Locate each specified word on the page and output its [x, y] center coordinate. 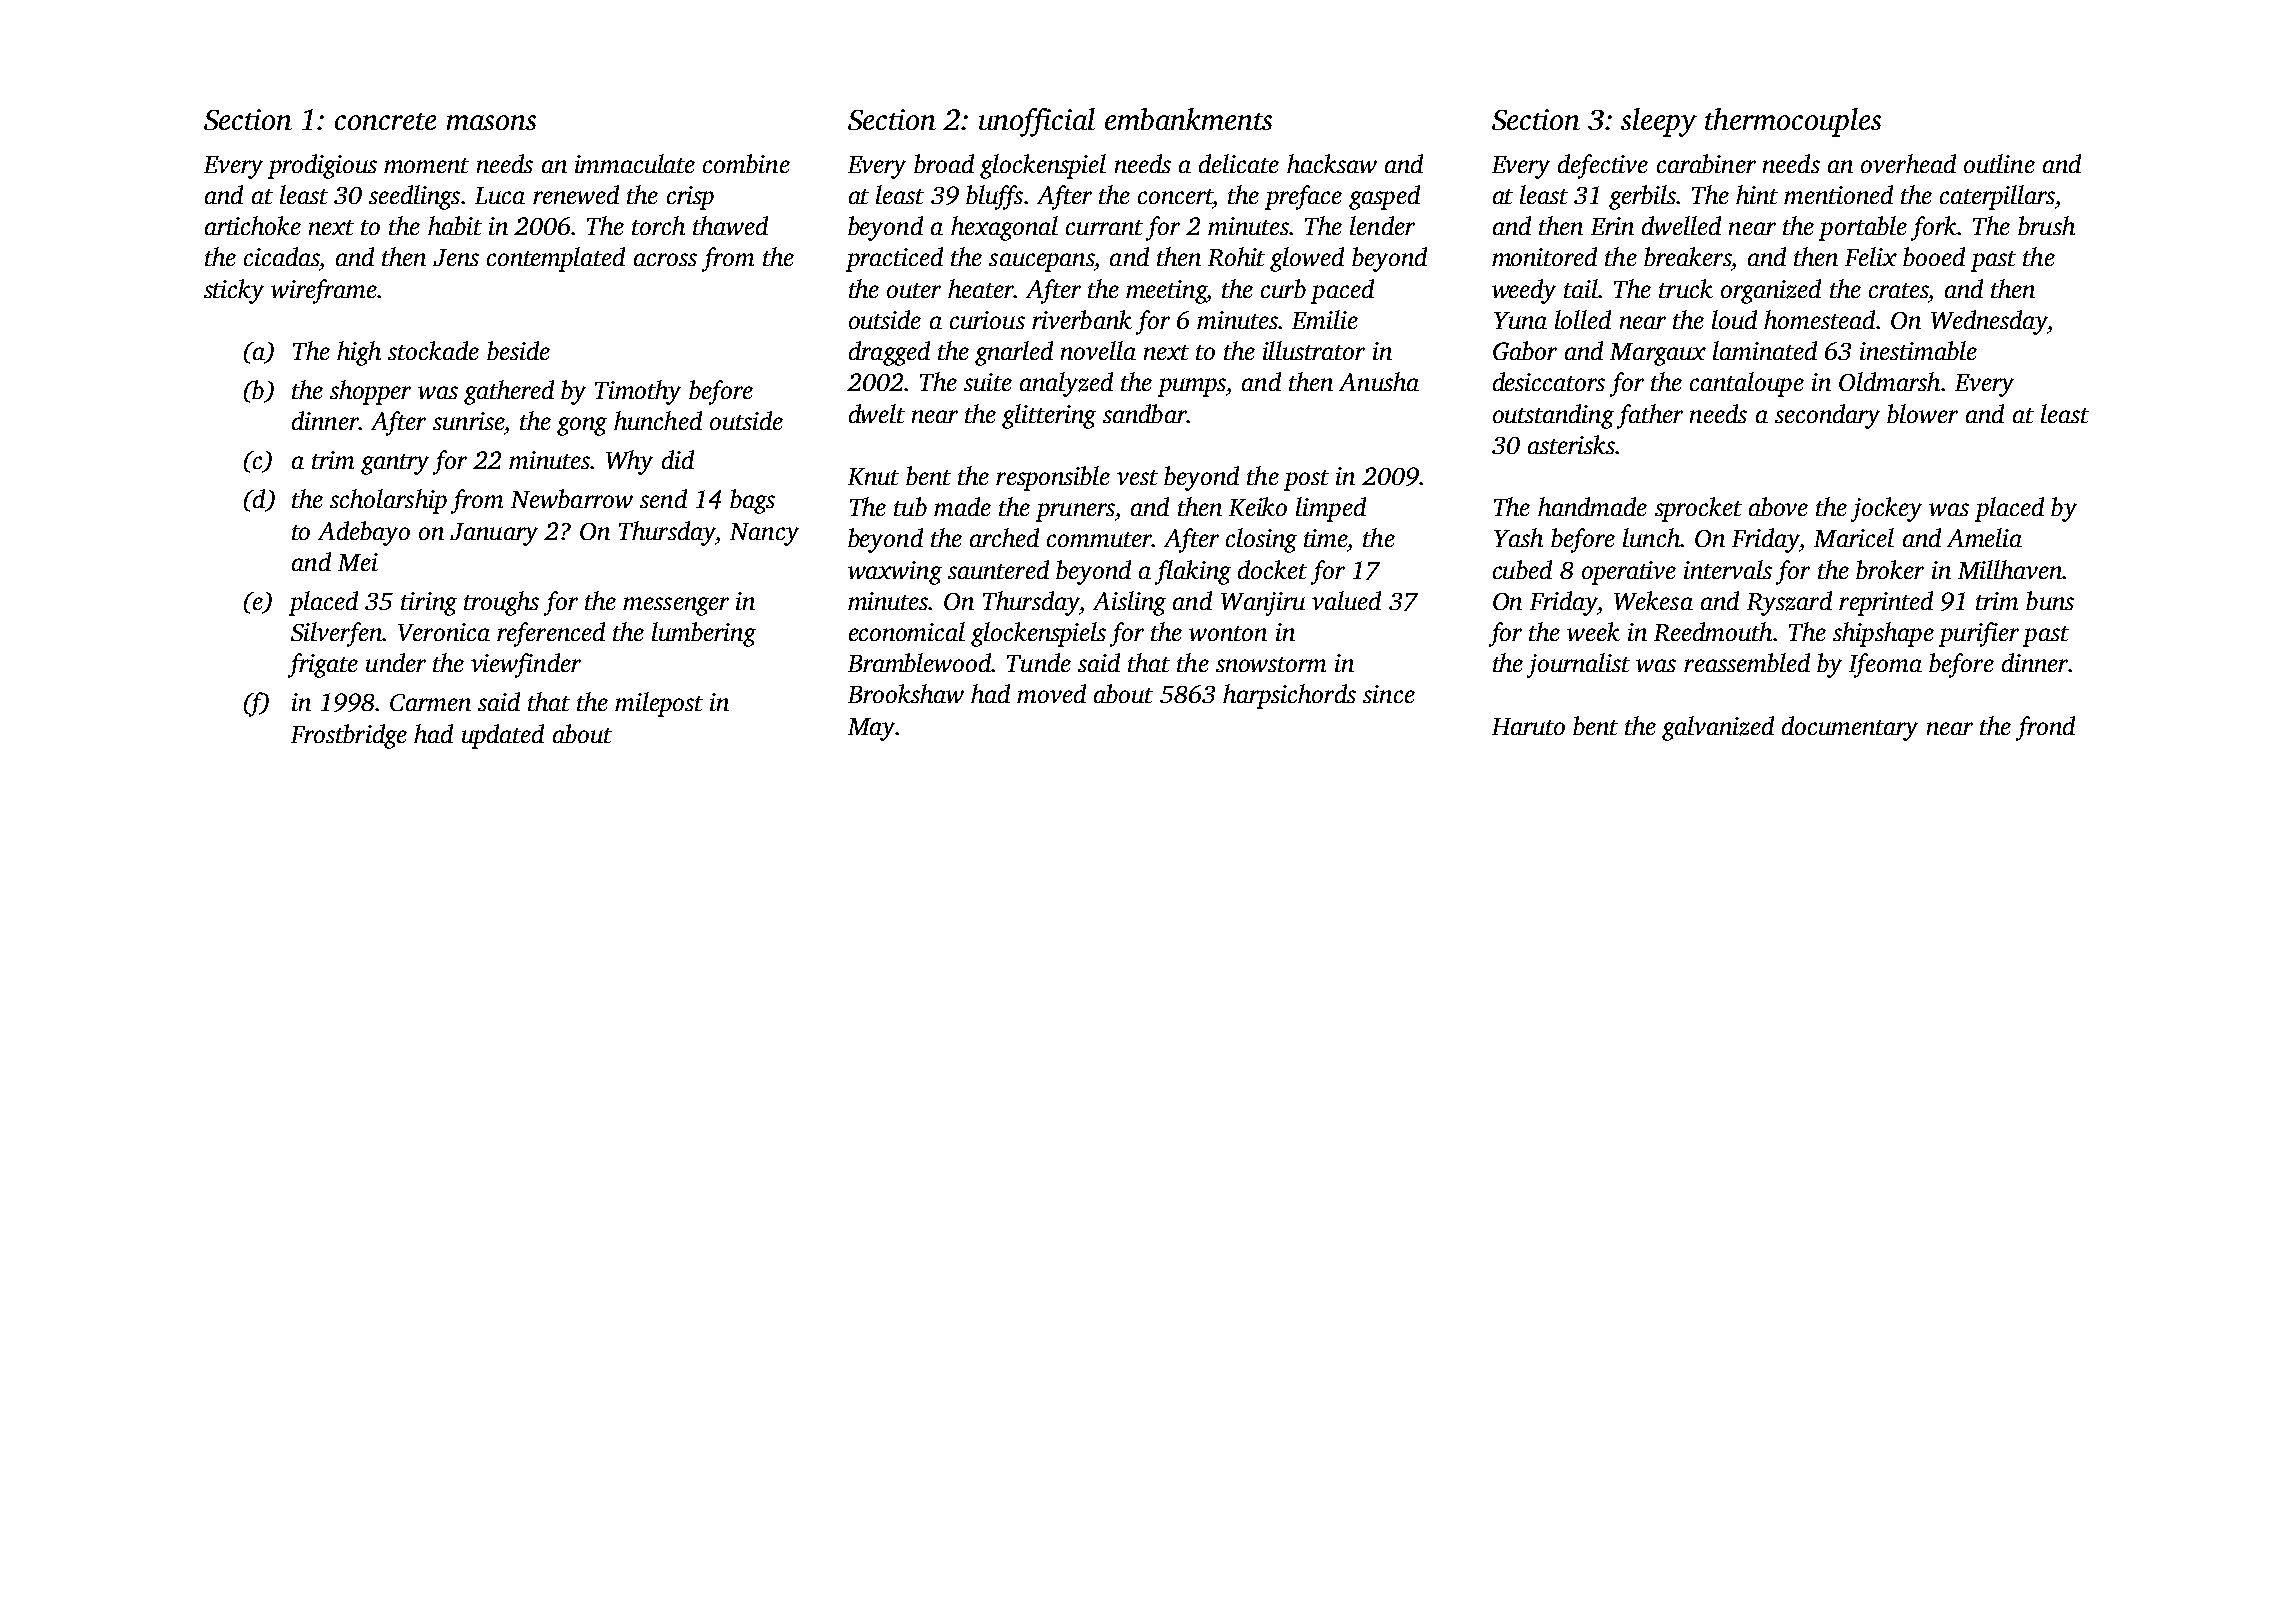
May [872, 729]
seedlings [414, 197]
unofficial [1037, 122]
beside [518, 350]
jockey [1886, 509]
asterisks [1571, 444]
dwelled [1681, 225]
